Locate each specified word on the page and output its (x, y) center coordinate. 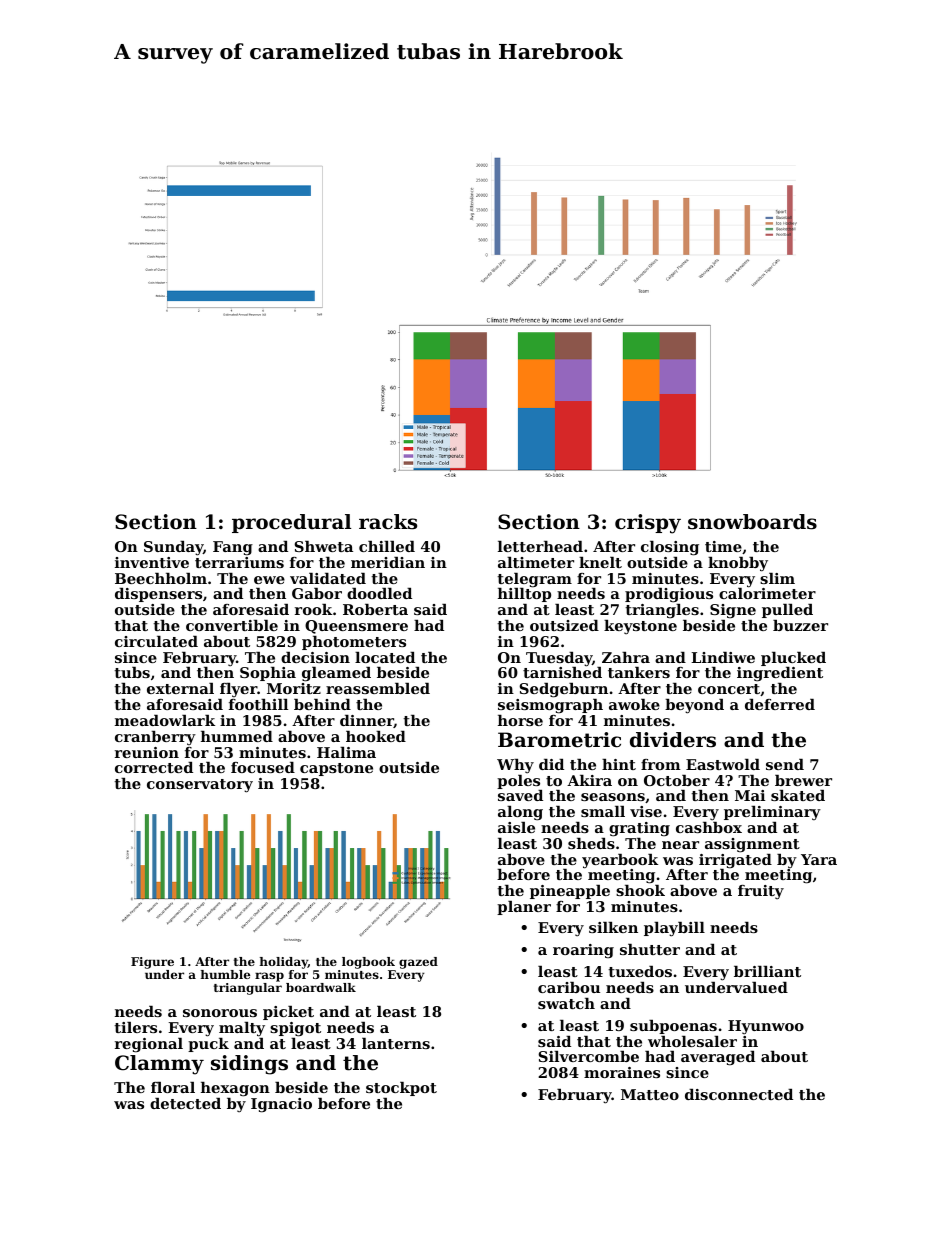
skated (798, 795)
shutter (650, 949)
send (785, 764)
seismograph (550, 706)
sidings (249, 1065)
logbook (368, 963)
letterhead (540, 546)
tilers (135, 1027)
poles (518, 782)
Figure (152, 963)
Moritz (294, 688)
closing (670, 548)
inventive (152, 562)
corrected (154, 767)
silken (613, 927)
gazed (418, 963)
